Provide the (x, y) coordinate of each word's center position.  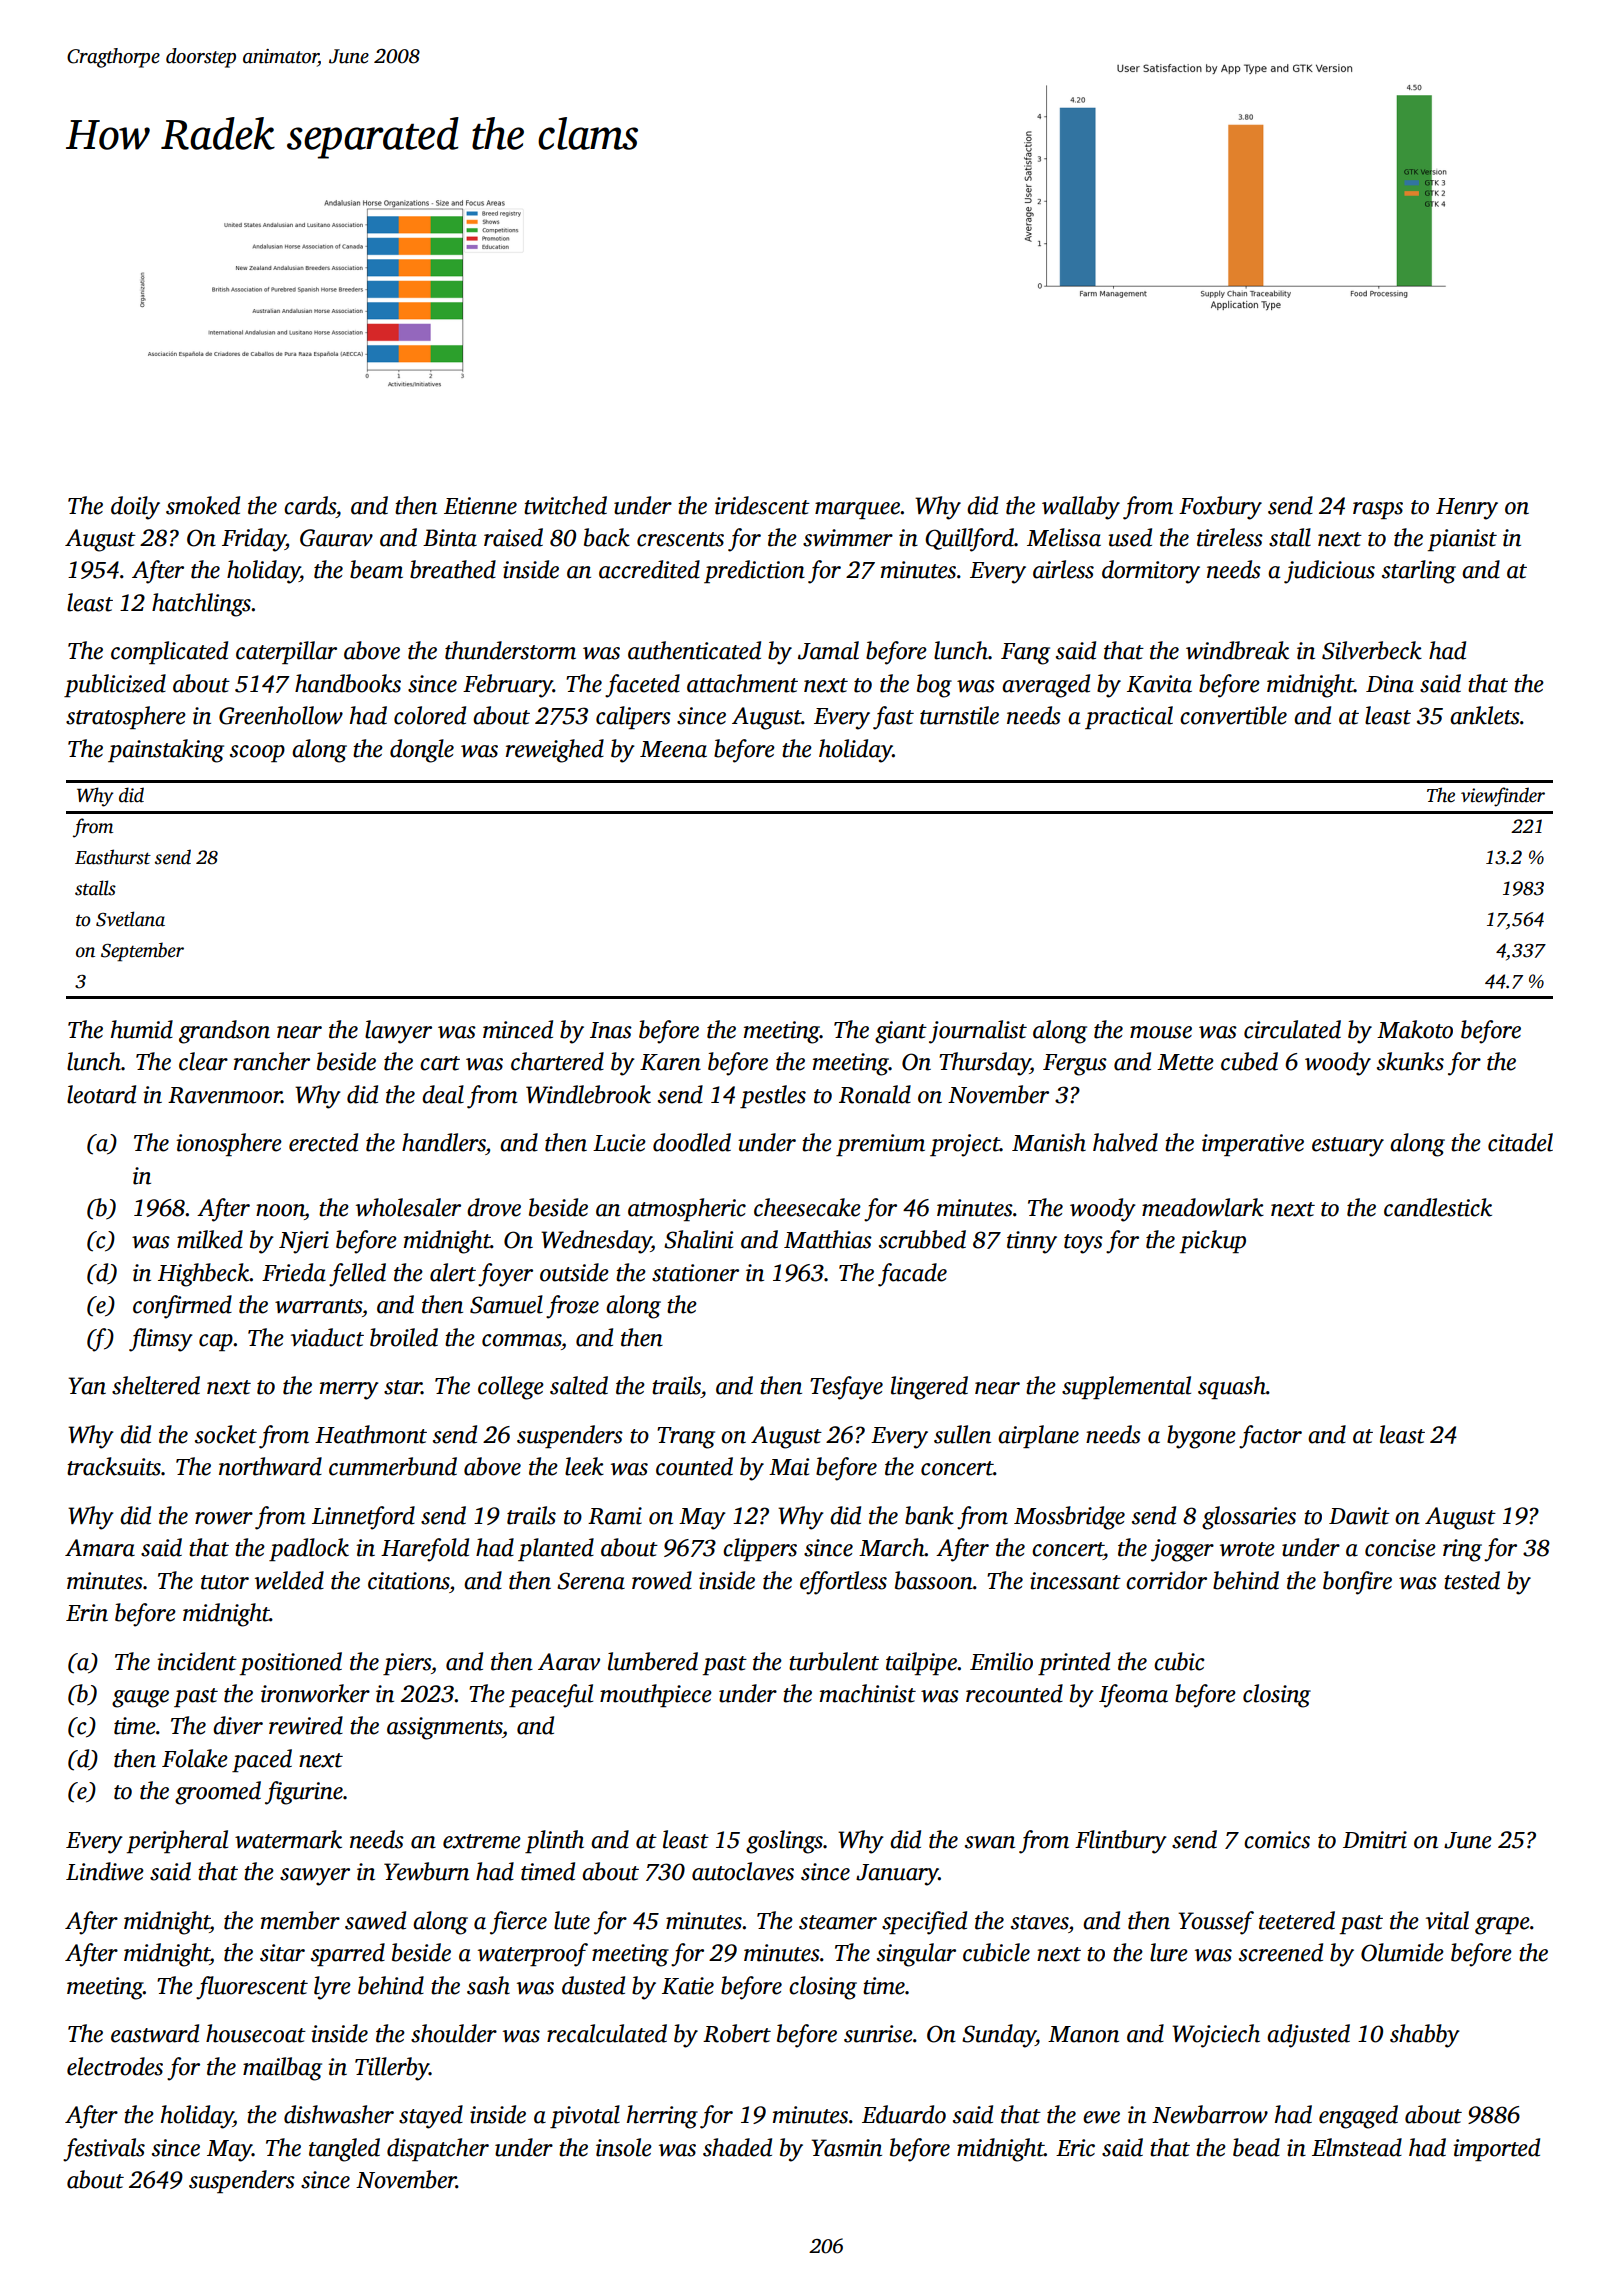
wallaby (1081, 508)
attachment (742, 683)
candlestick (1438, 1207)
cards (310, 505)
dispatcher (438, 2149)
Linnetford (363, 1518)
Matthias (828, 1239)
